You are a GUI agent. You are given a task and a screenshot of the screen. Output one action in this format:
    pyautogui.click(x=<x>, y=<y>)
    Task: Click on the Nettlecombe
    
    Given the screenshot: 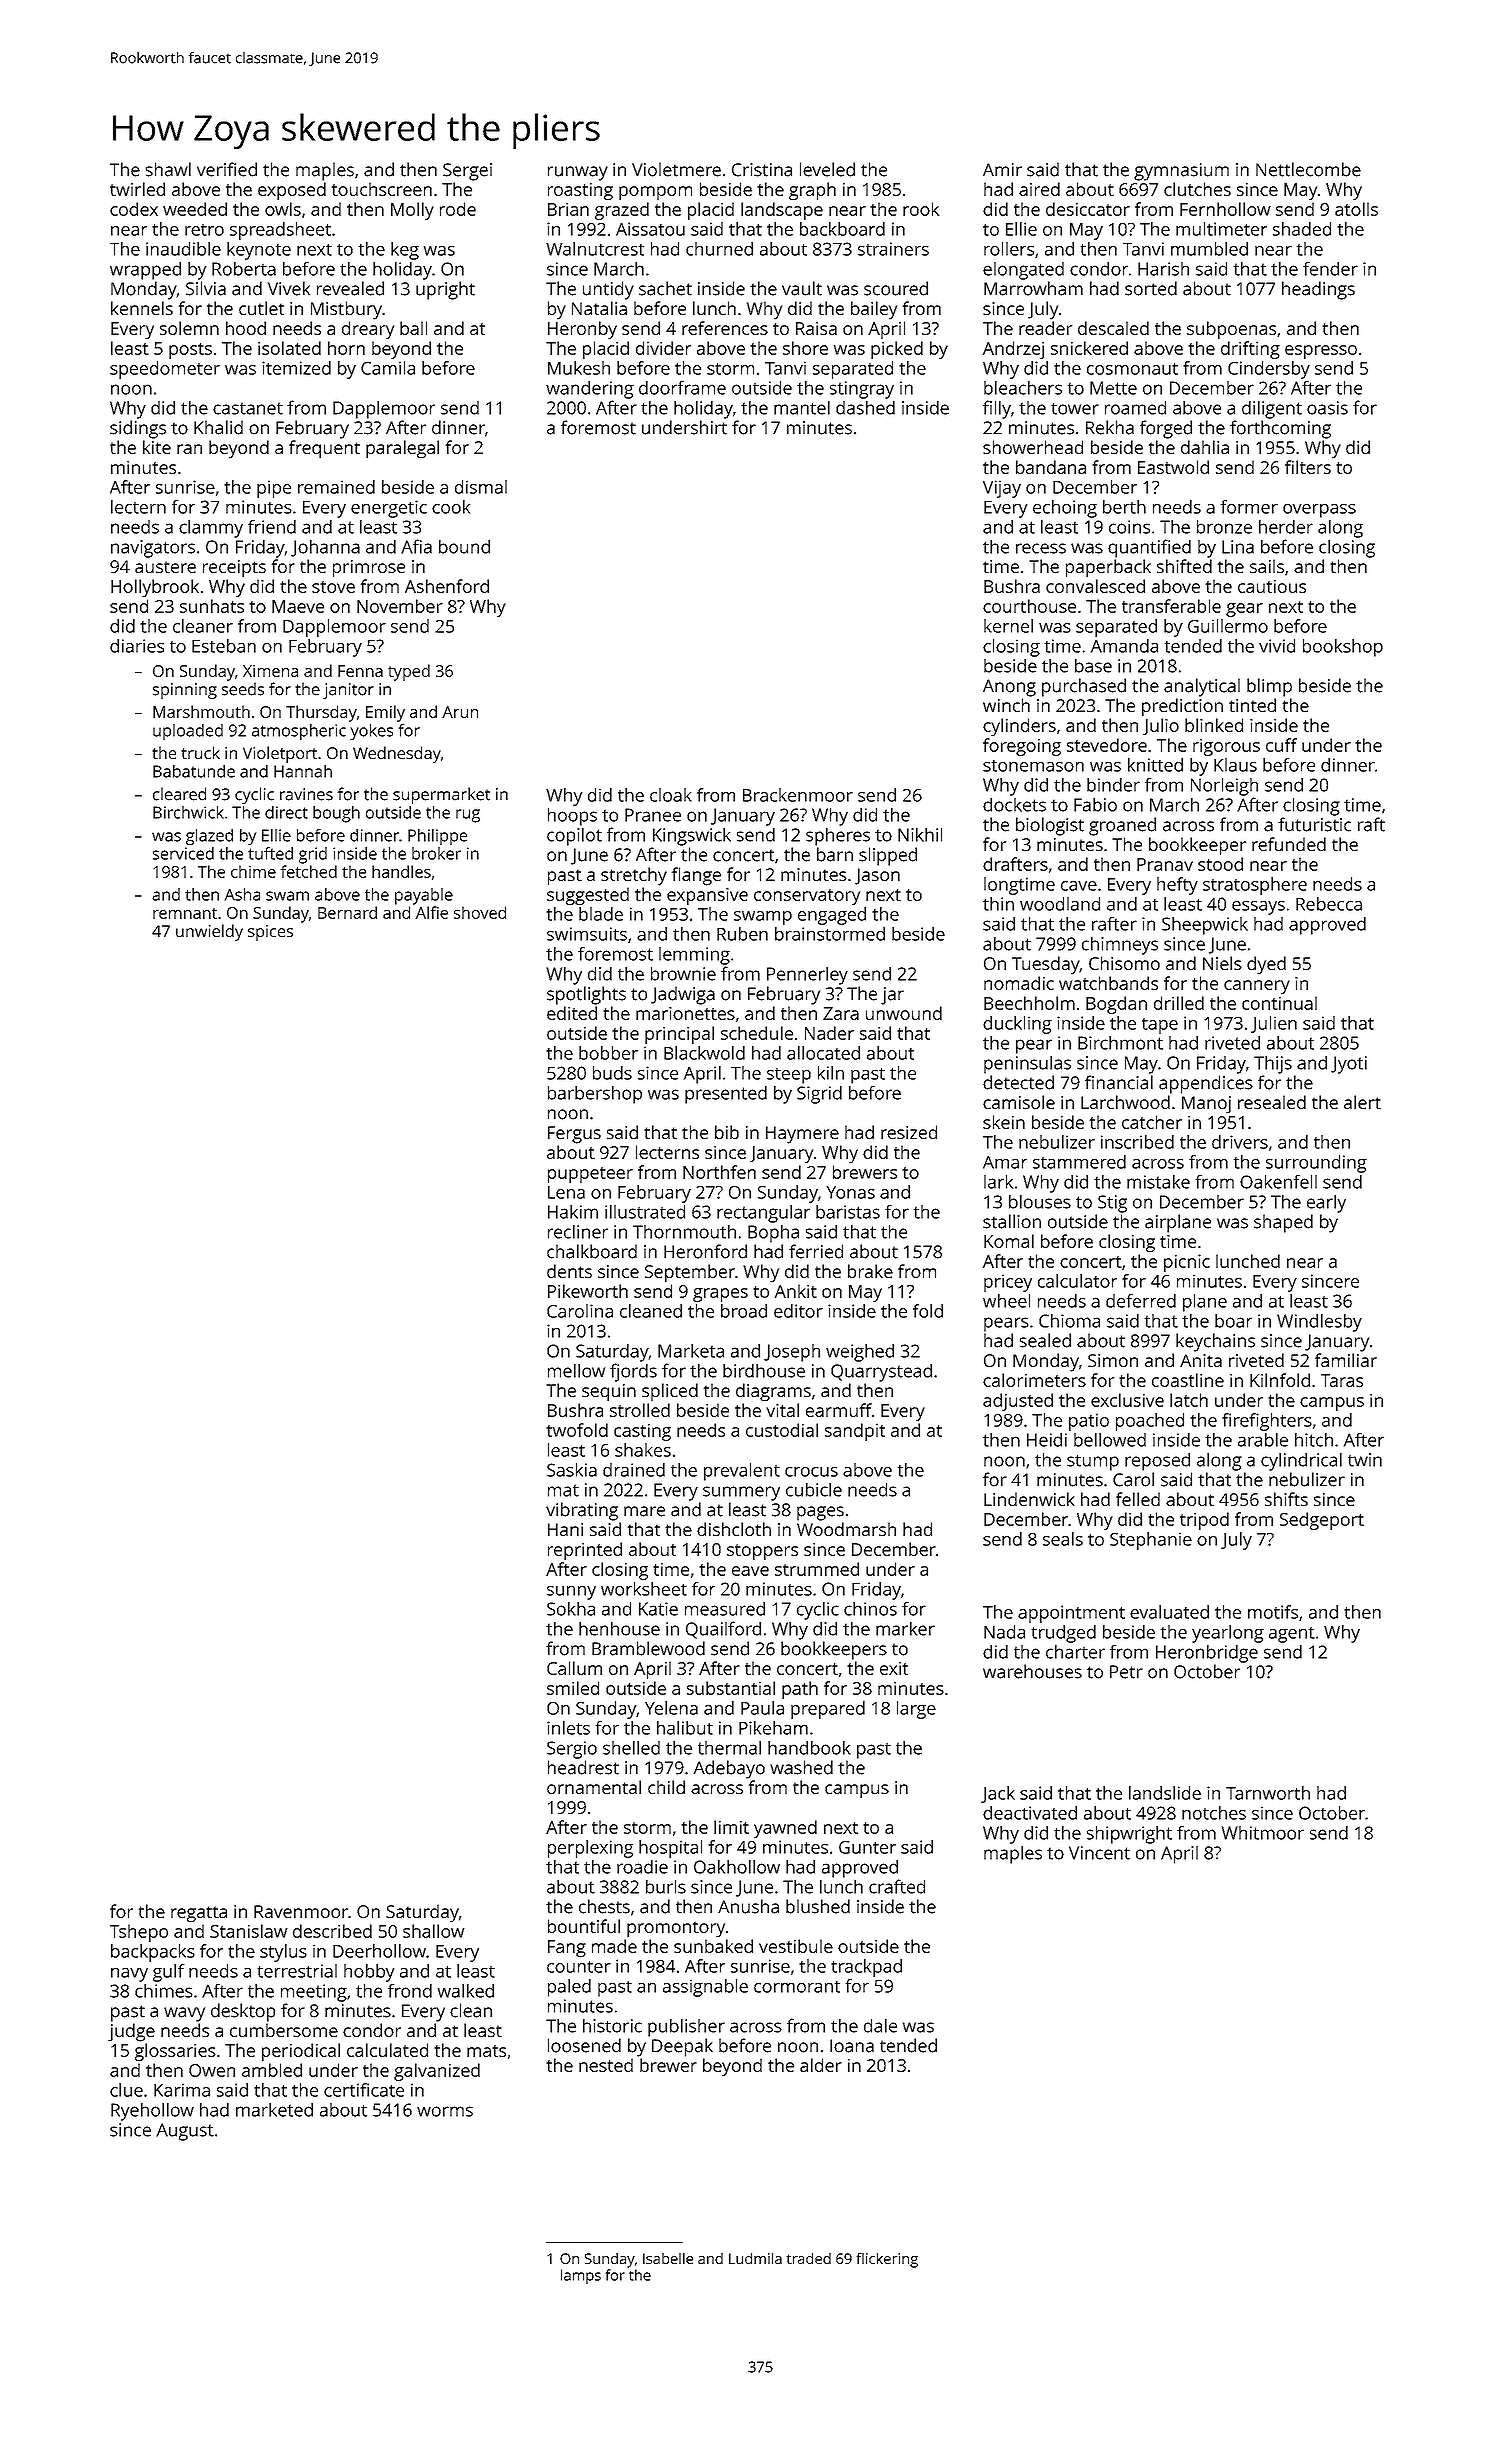 What is the action you would take?
    pyautogui.click(x=1308, y=169)
